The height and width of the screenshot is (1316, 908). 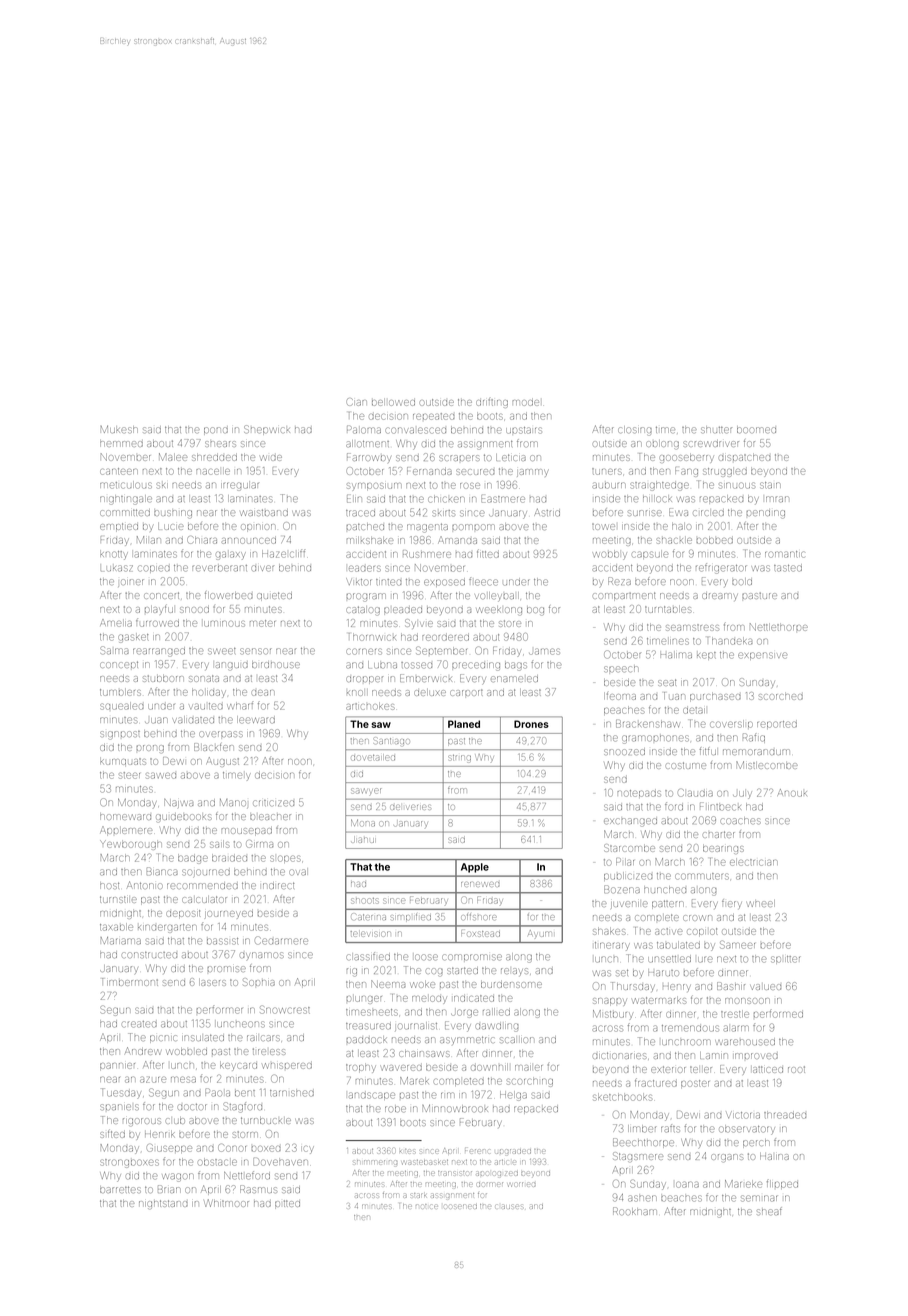 What do you see at coordinates (120, 692) in the screenshot?
I see `tumblers` at bounding box center [120, 692].
